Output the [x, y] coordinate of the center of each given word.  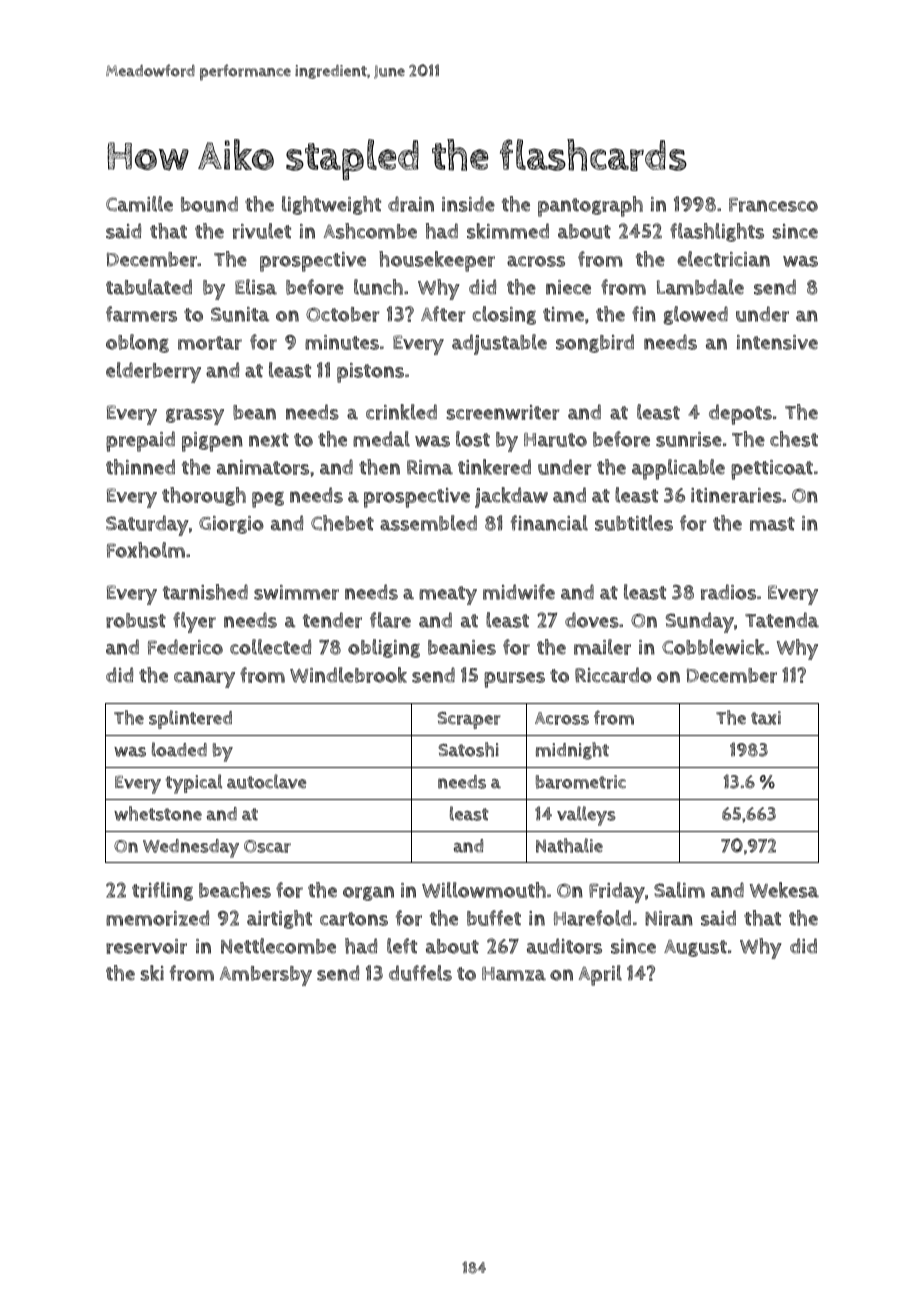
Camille [139, 204]
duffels [420, 973]
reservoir [146, 946]
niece [568, 287]
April [600, 975]
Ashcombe [370, 231]
